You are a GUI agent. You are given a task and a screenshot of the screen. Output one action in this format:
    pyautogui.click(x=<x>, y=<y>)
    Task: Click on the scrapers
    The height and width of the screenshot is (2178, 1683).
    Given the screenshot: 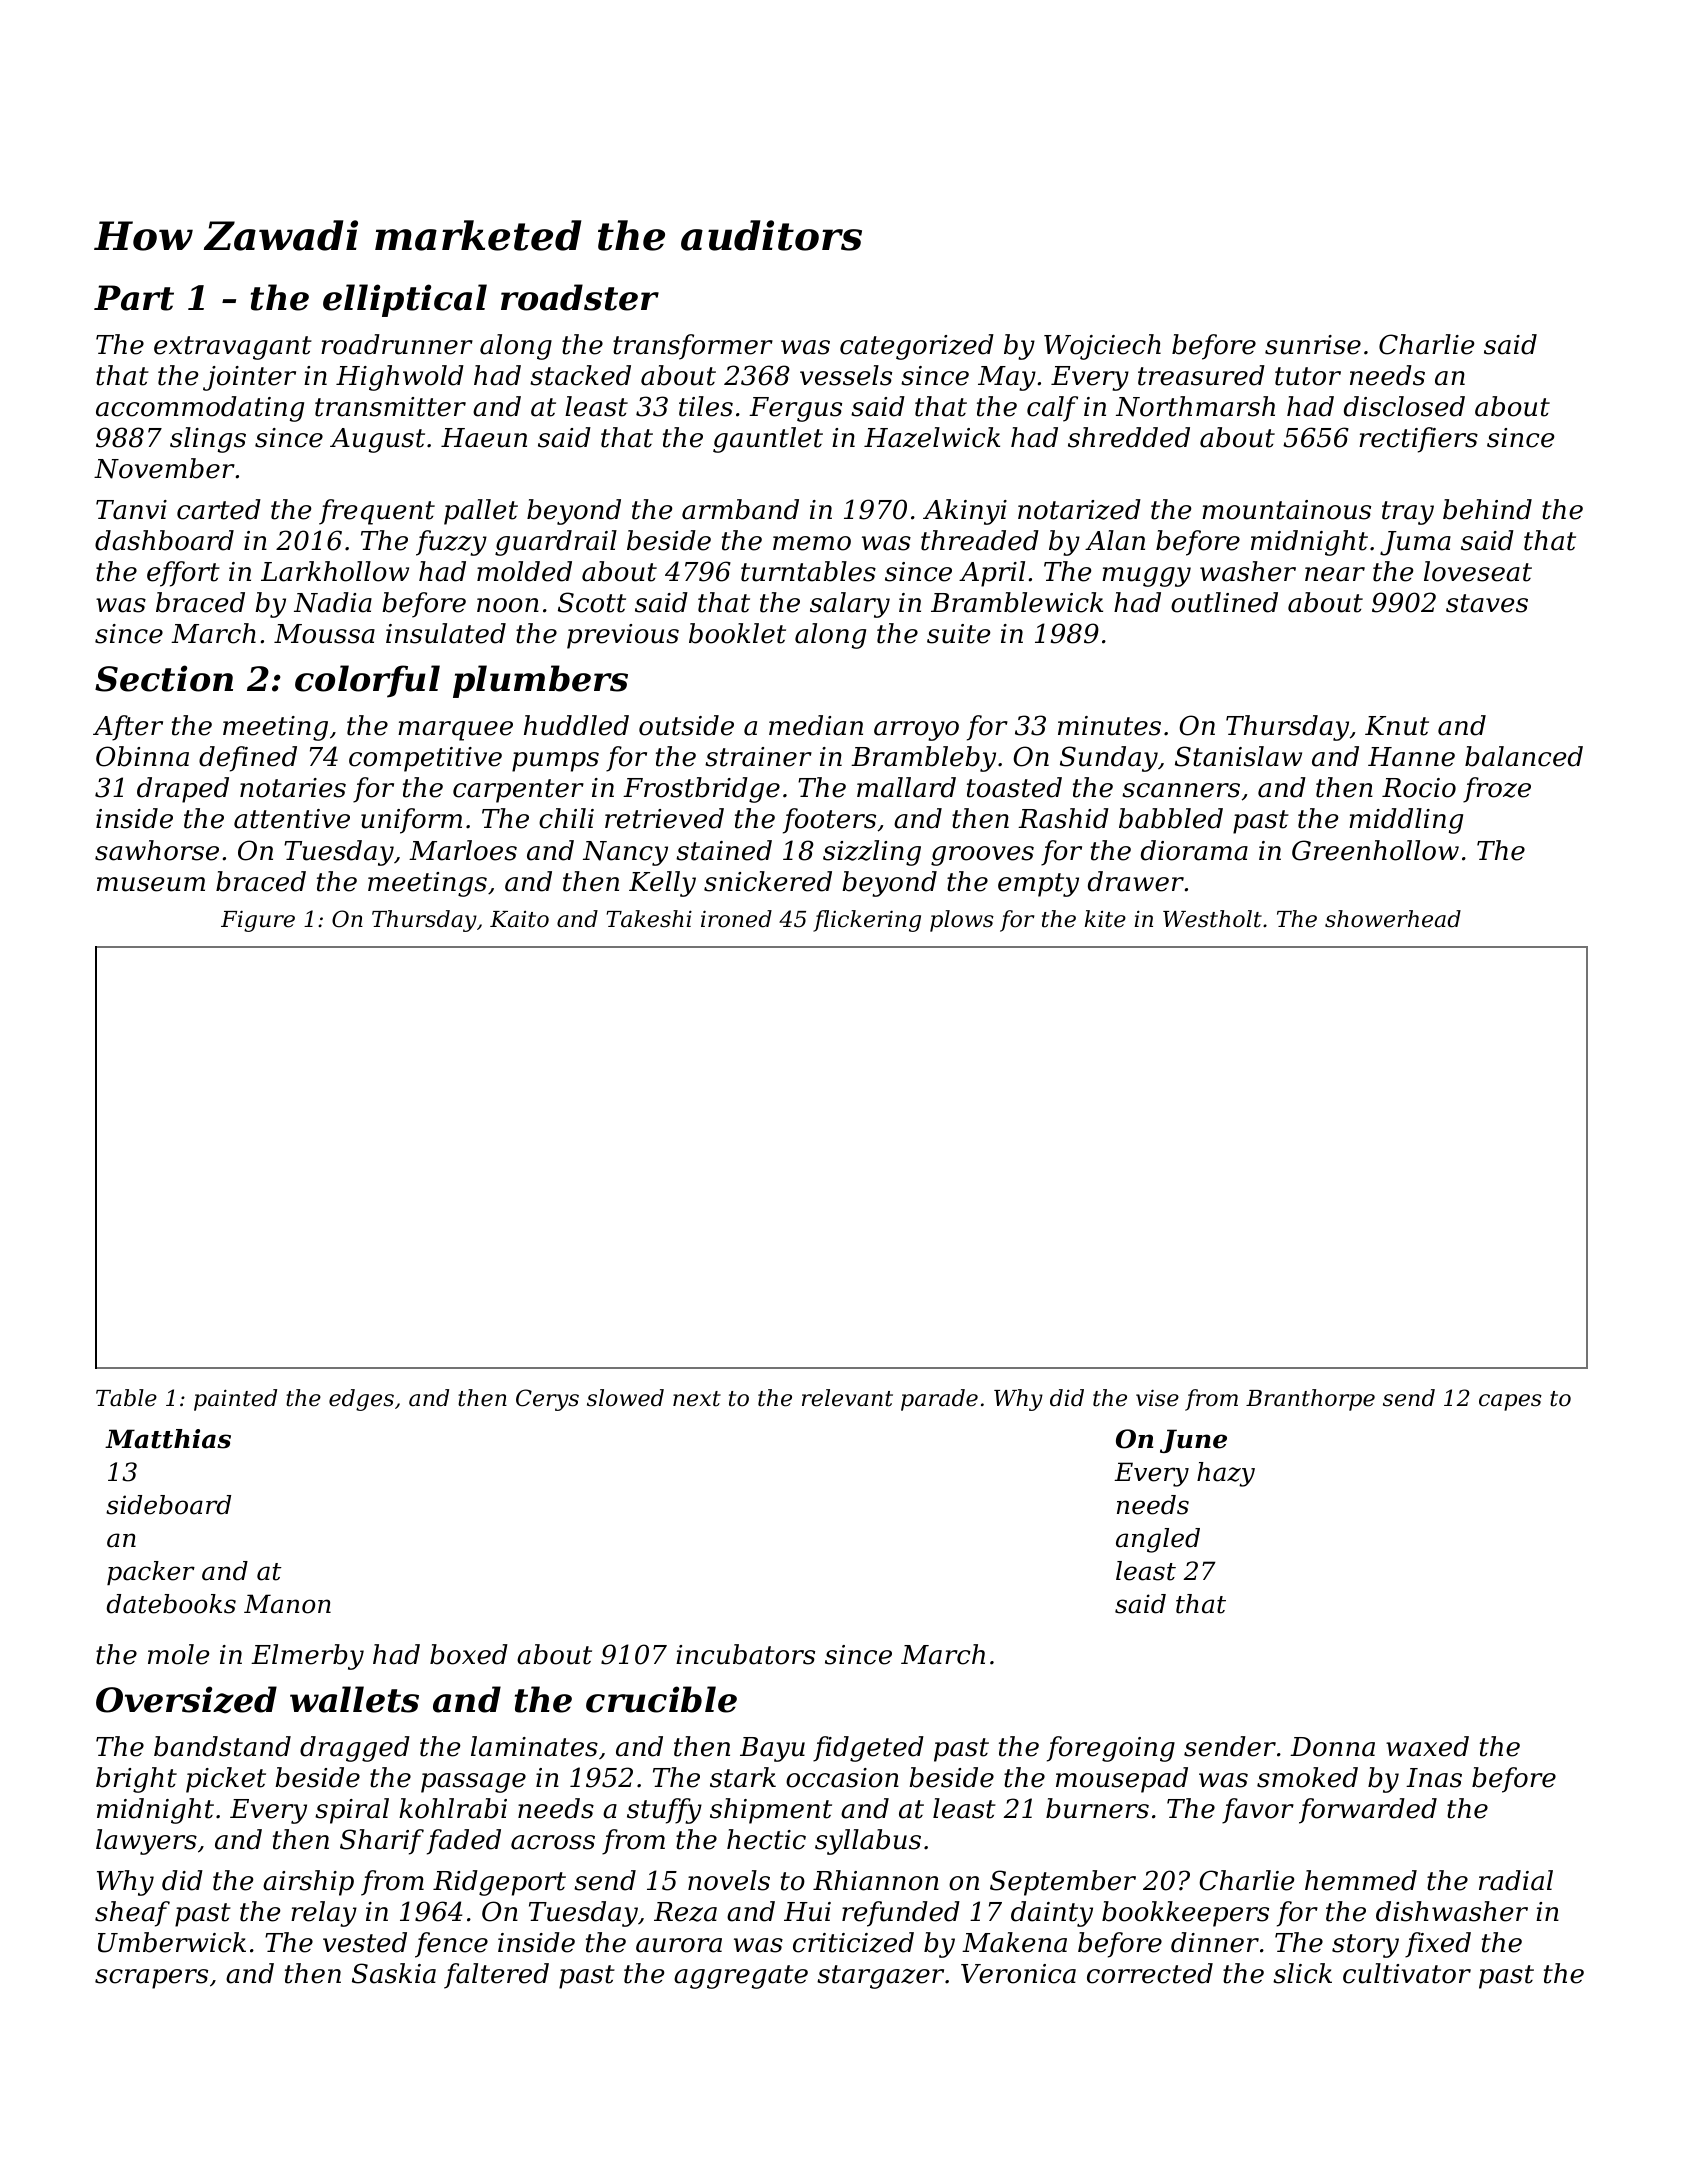 What is the action you would take?
    pyautogui.click(x=151, y=1979)
